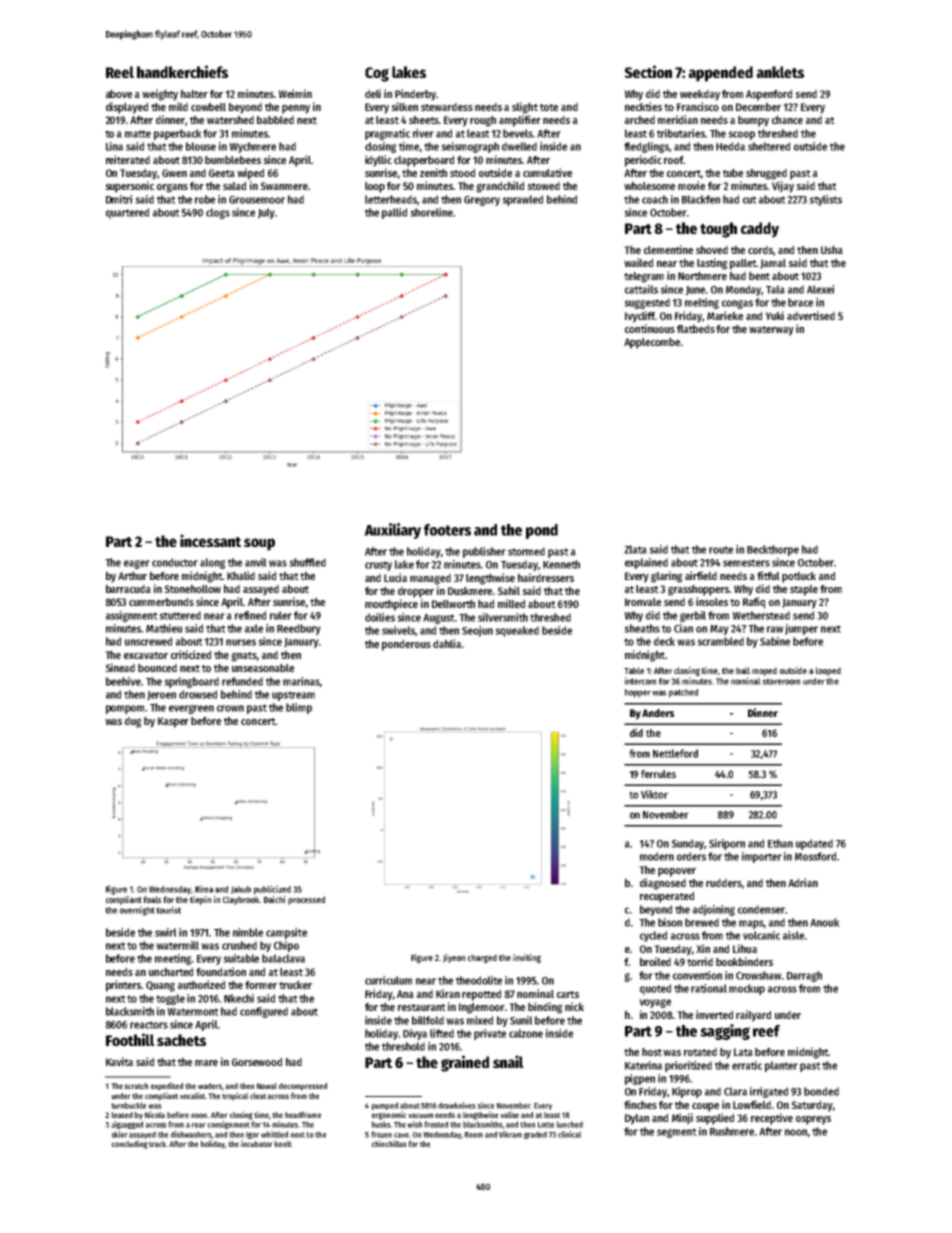 The image size is (952, 1233). Describe the element at coordinates (218, 213) in the document. I see `clogs` at that location.
